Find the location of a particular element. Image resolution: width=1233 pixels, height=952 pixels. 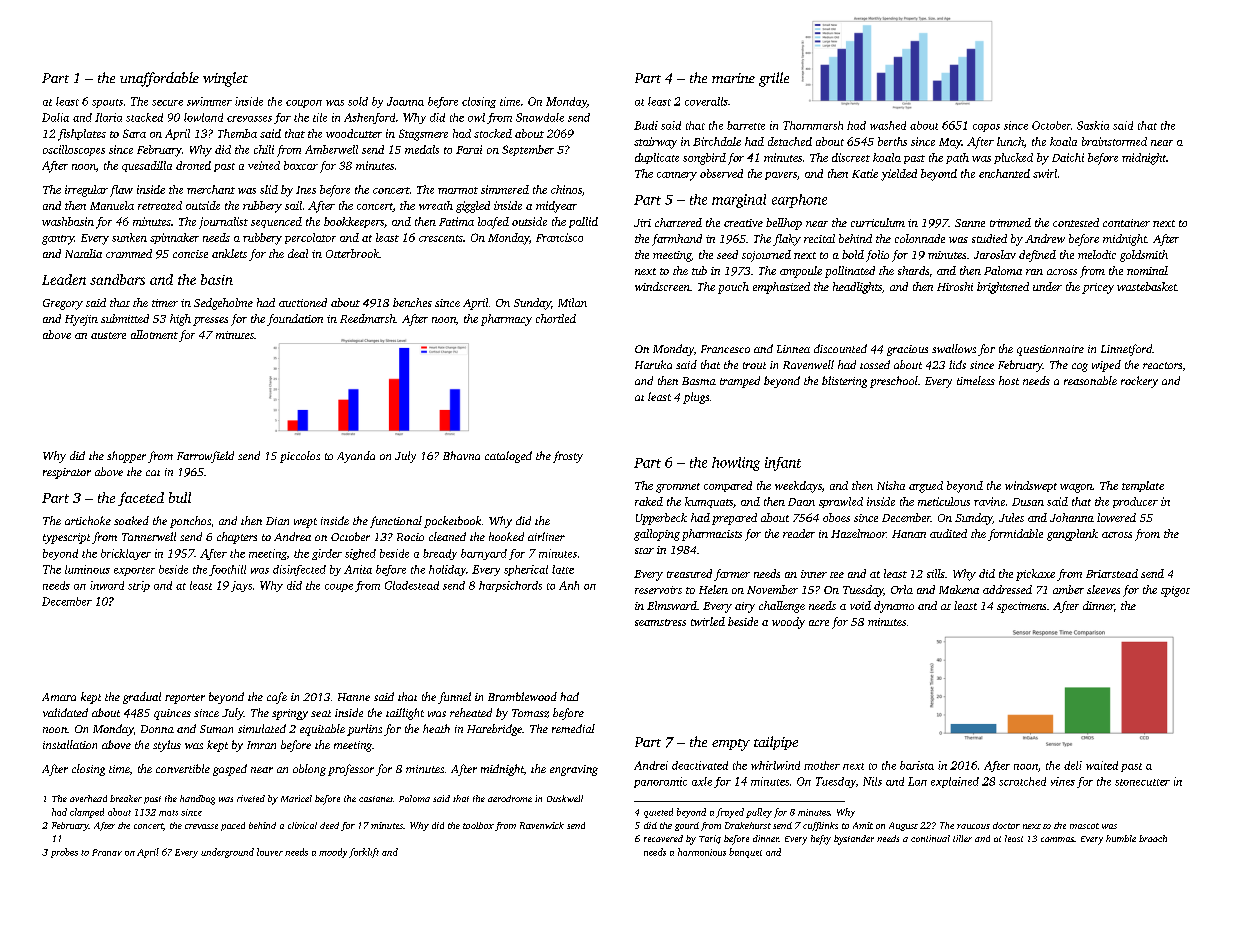

grille is located at coordinates (774, 79).
